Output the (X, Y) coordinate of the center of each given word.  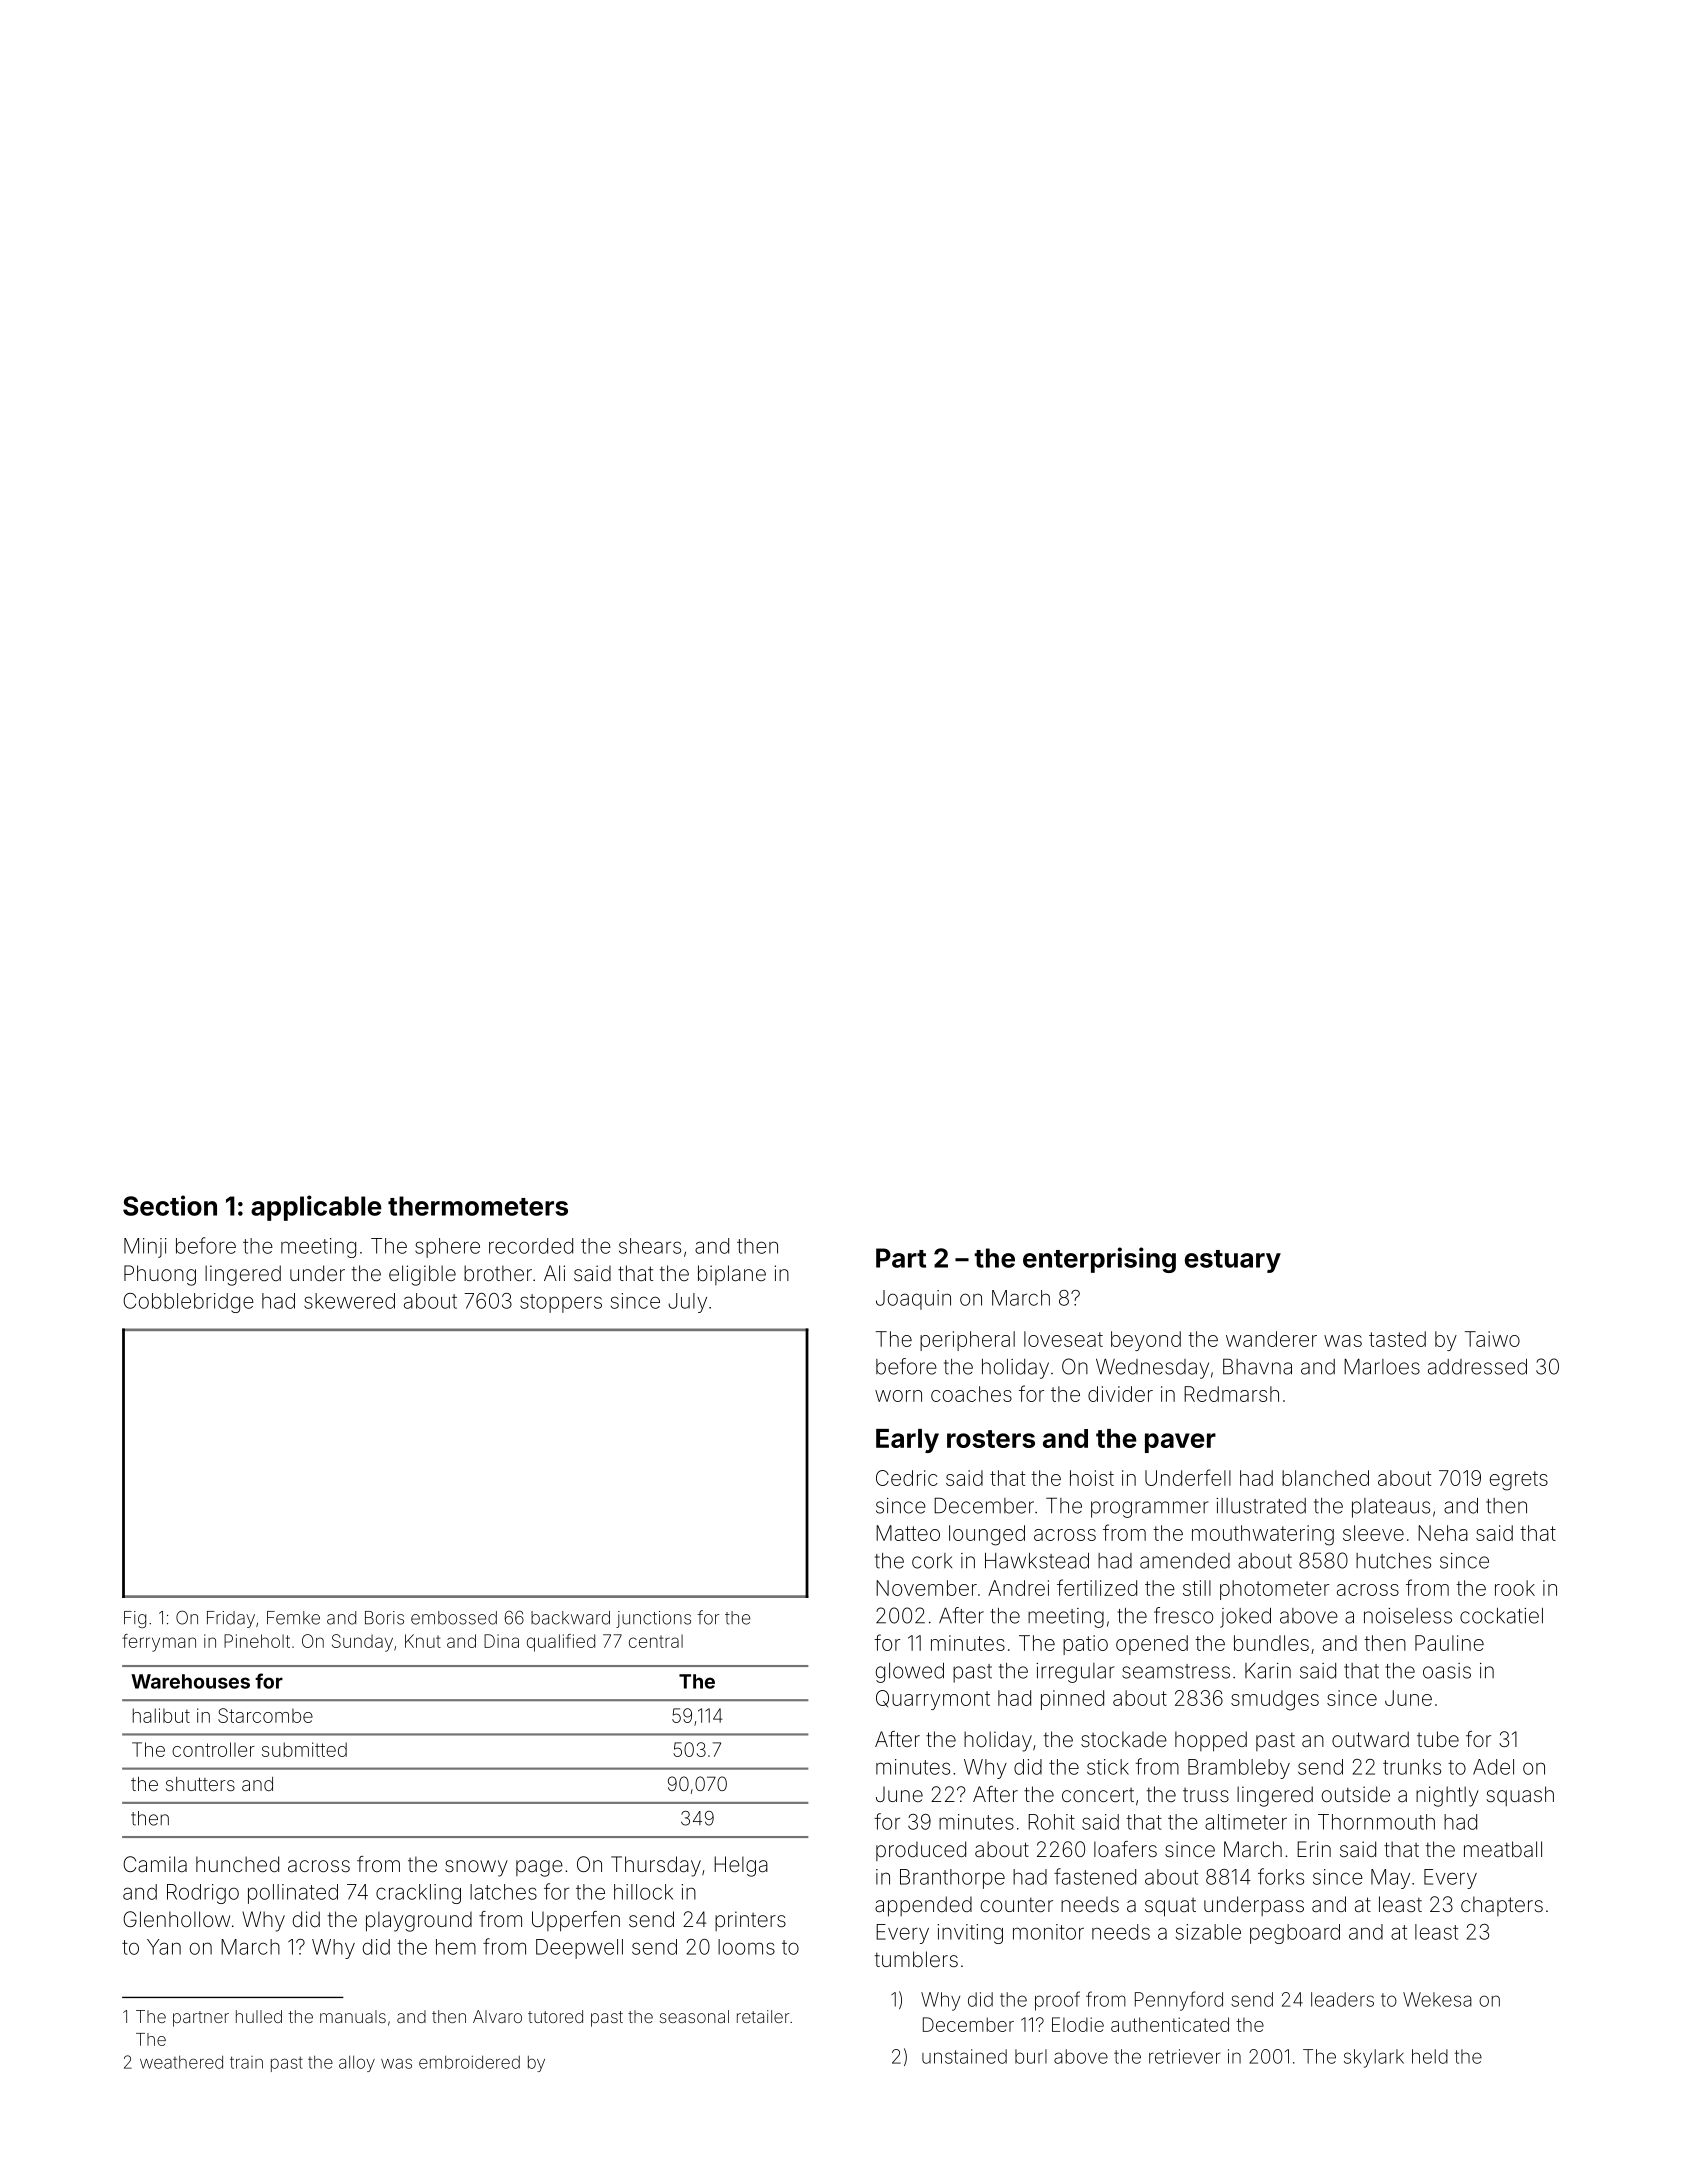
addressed (1477, 1367)
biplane (732, 1275)
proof (1057, 2001)
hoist (1092, 1478)
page (539, 1868)
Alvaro (497, 2016)
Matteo (908, 1533)
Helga (741, 1866)
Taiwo (1492, 1339)
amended (1185, 1561)
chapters (1502, 1906)
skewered (349, 1301)
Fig (135, 1619)
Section (170, 1205)
